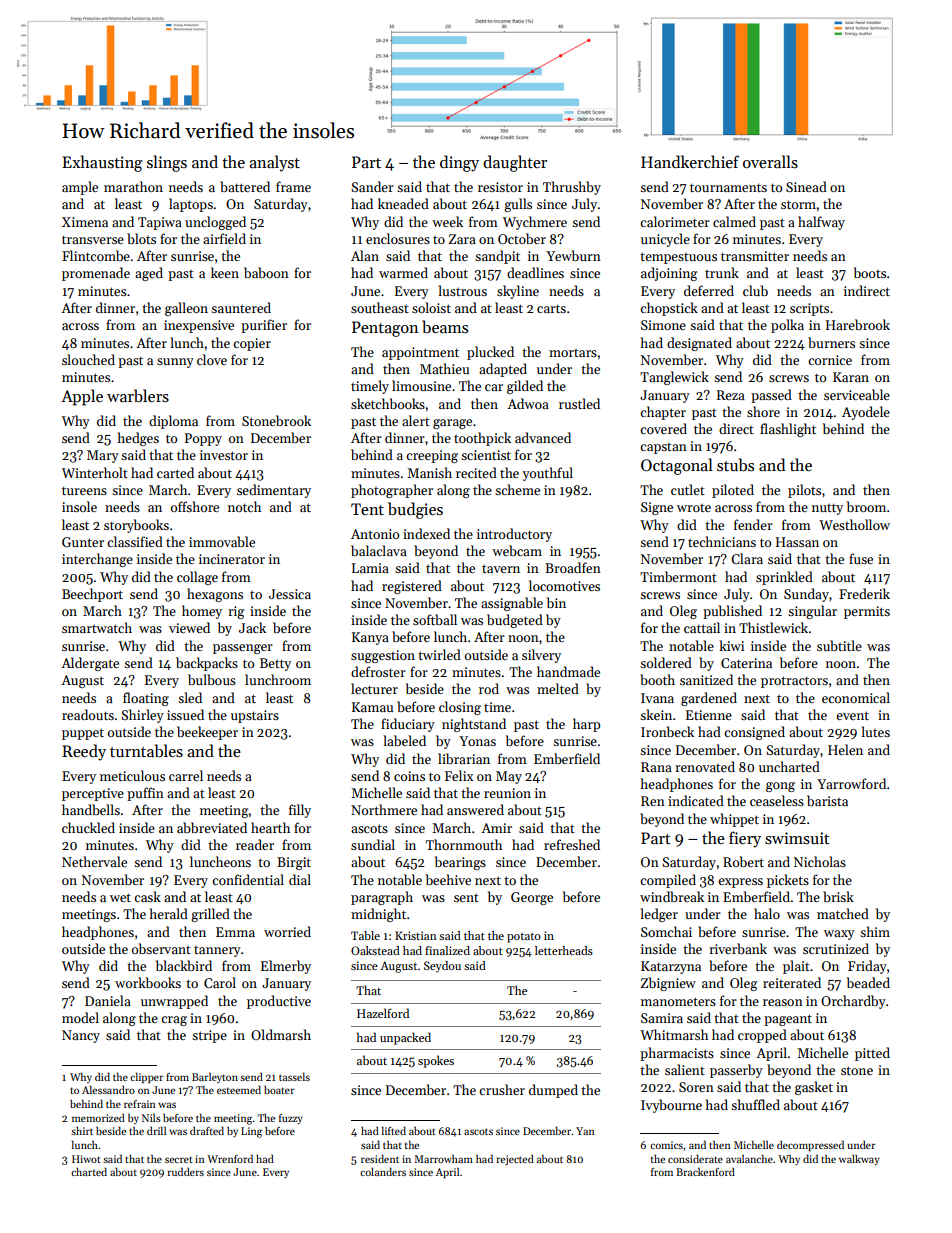 This screenshot has height=1233, width=952. I want to click on Handkerchief, so click(690, 161).
